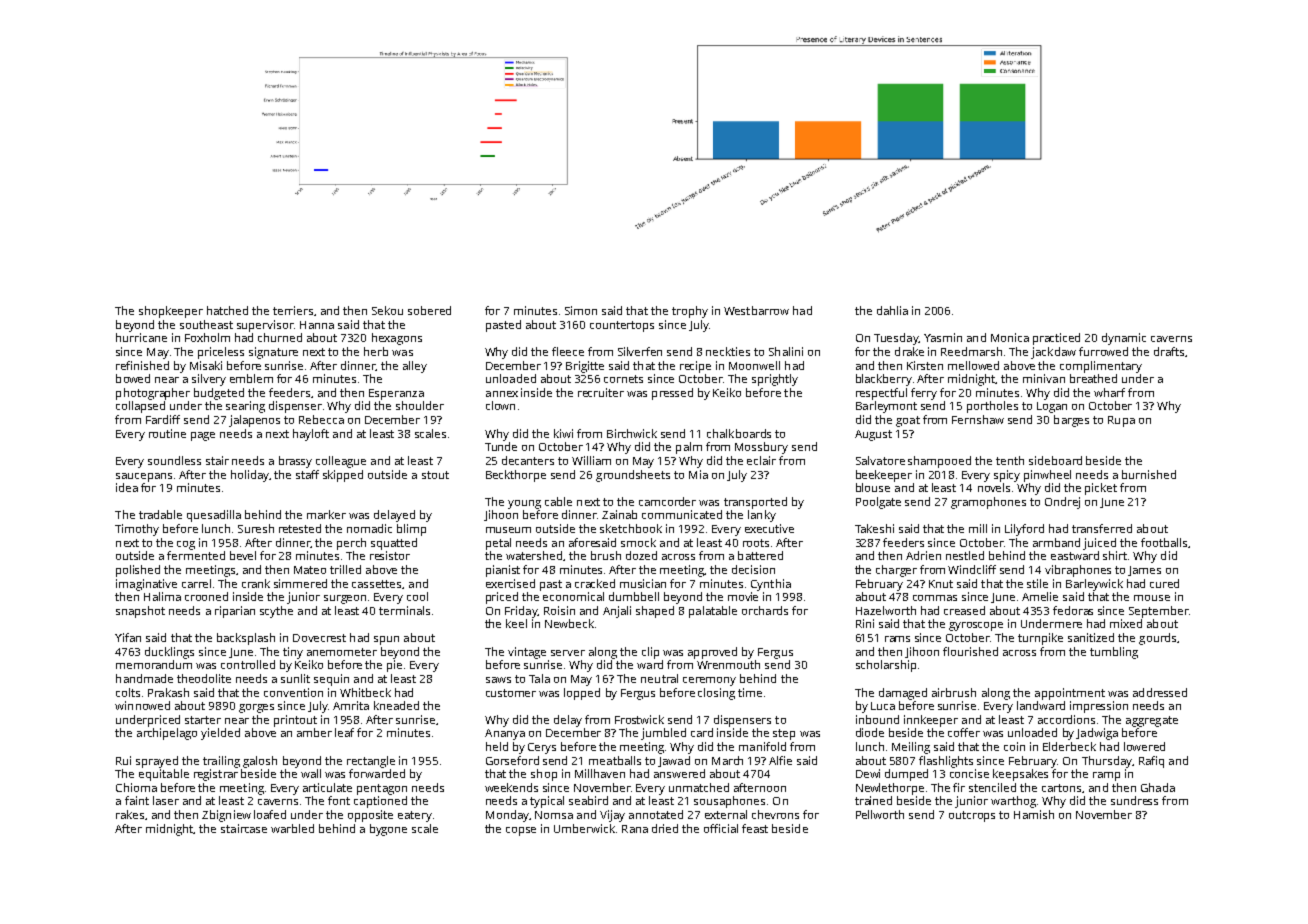  Describe the element at coordinates (390, 555) in the screenshot. I see `resistor` at that location.
